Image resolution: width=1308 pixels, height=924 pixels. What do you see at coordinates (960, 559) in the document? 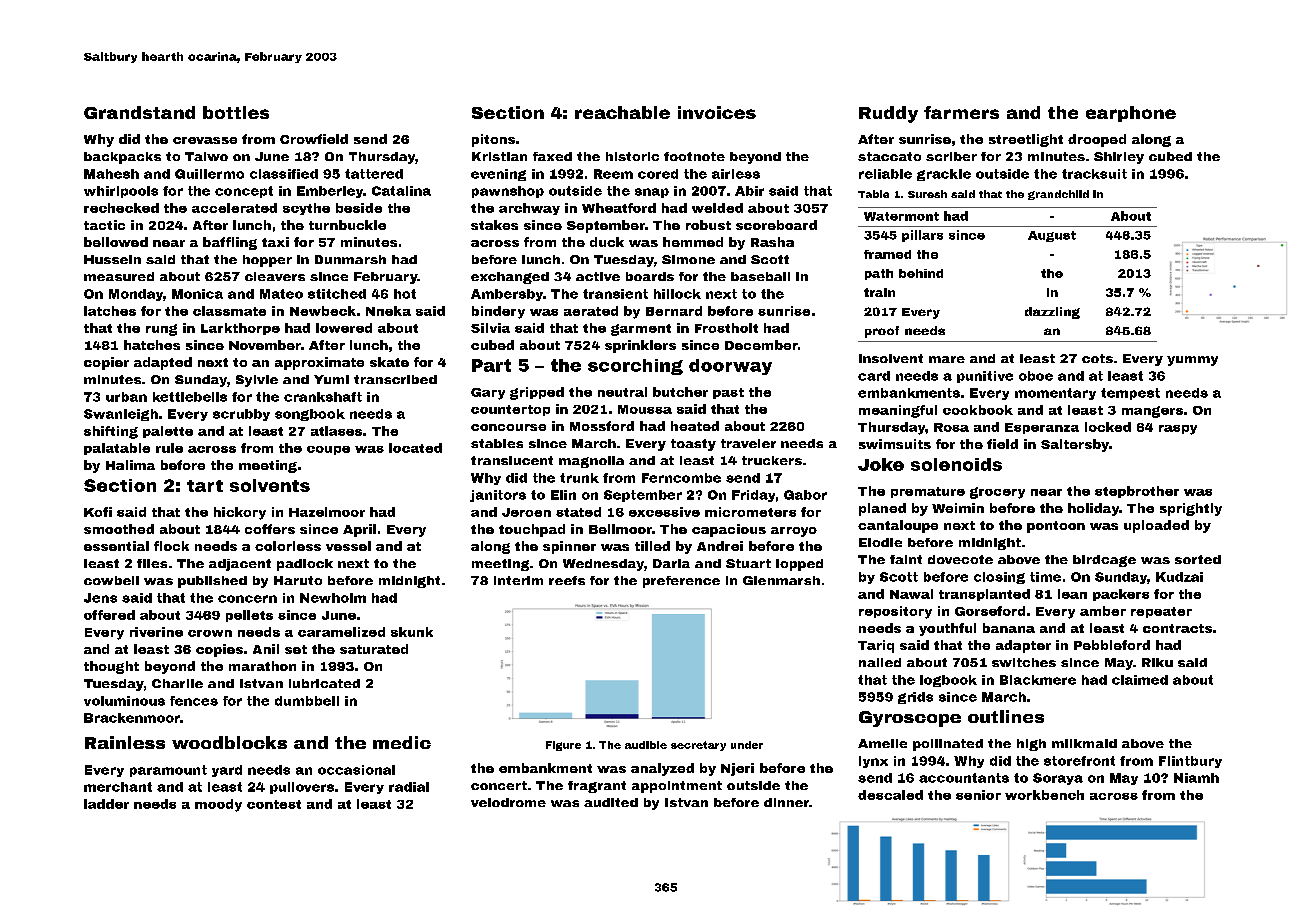
I see `dovecote` at bounding box center [960, 559].
